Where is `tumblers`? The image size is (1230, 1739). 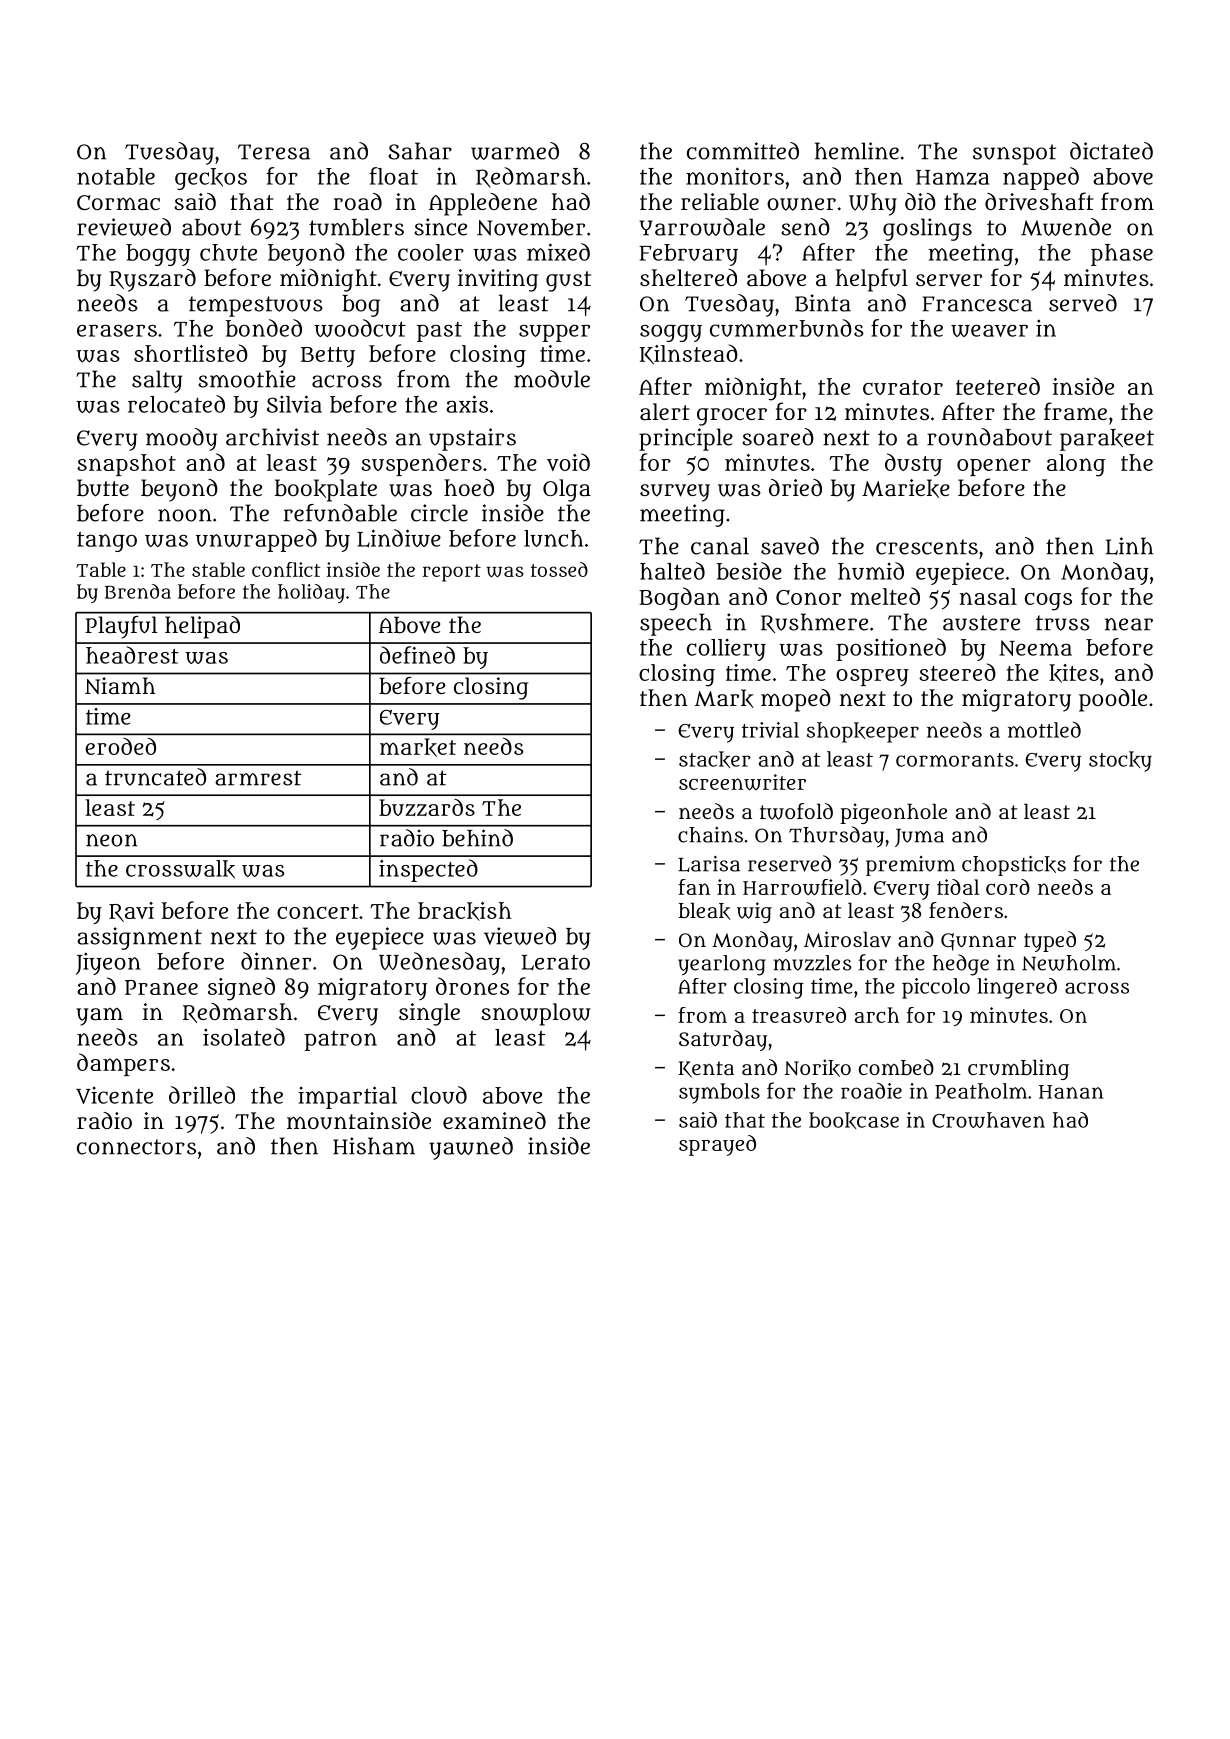 tumblers is located at coordinates (356, 227).
